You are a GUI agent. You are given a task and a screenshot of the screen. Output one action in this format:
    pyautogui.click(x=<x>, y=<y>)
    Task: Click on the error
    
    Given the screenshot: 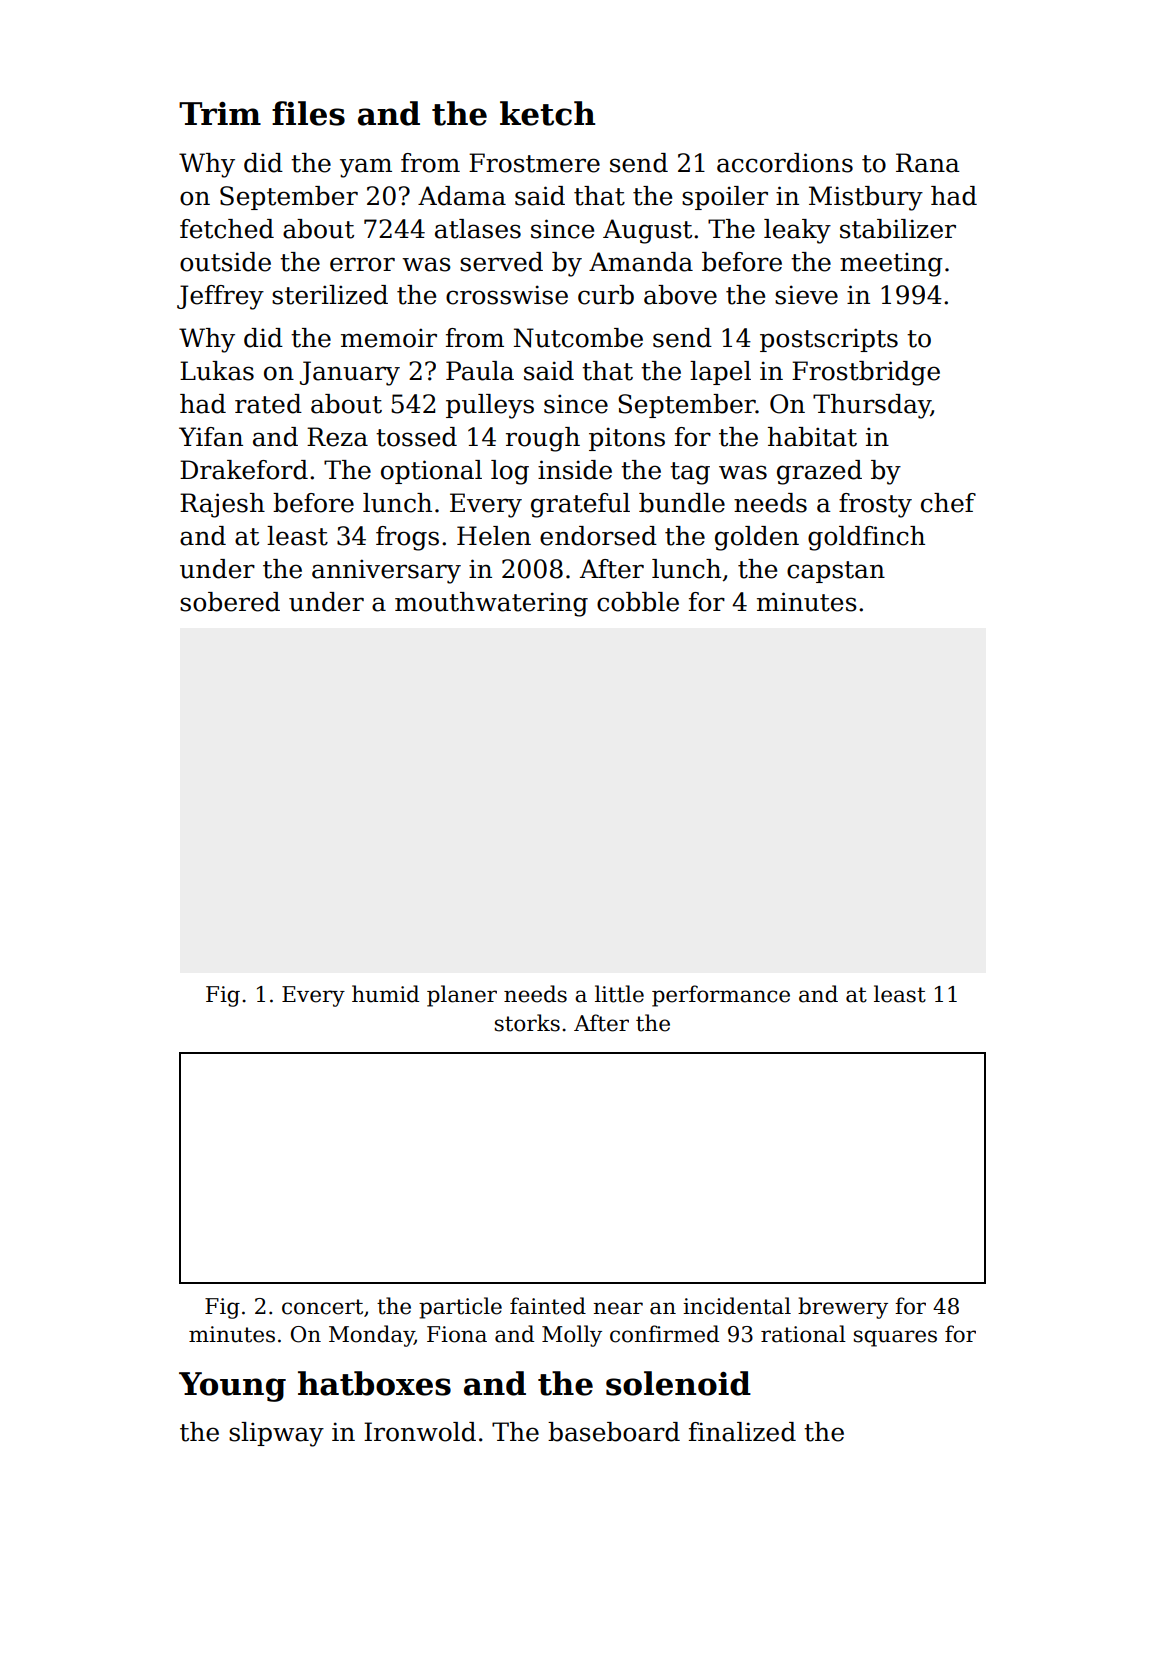 What is the action you would take?
    pyautogui.click(x=362, y=264)
